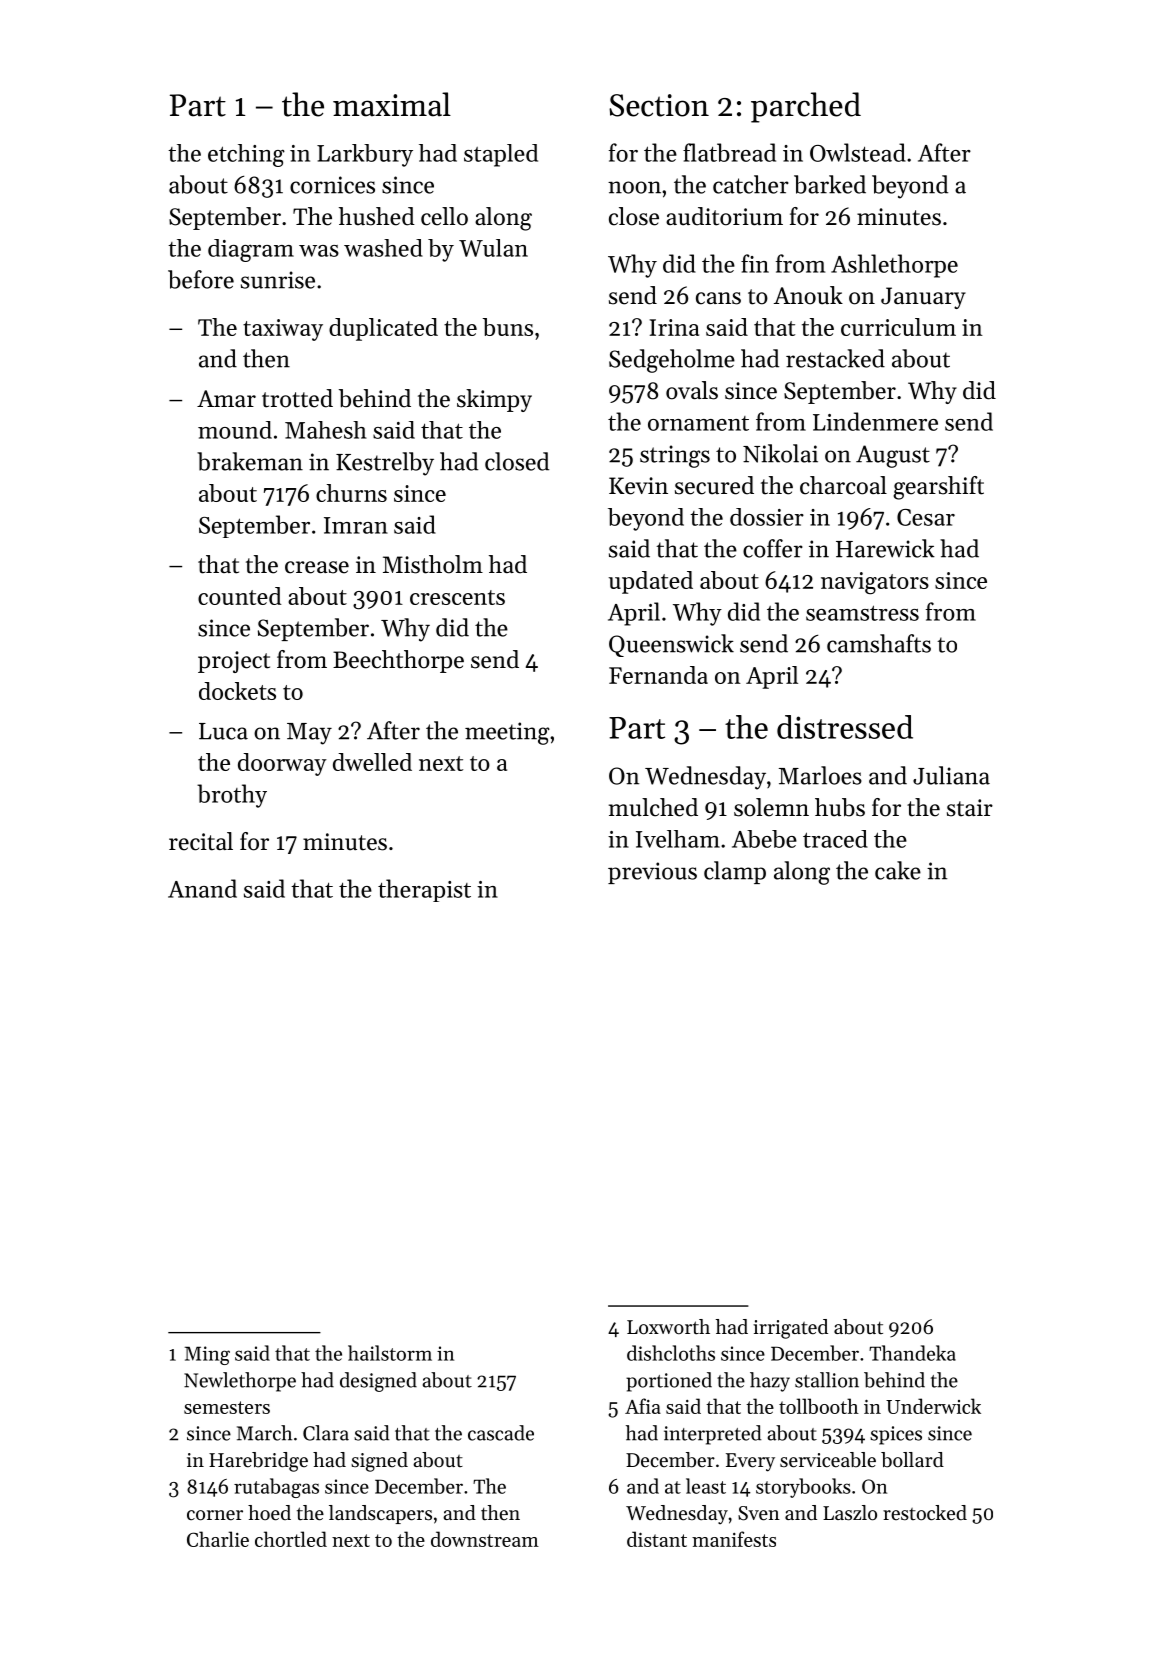  I want to click on hailstorm, so click(390, 1353).
